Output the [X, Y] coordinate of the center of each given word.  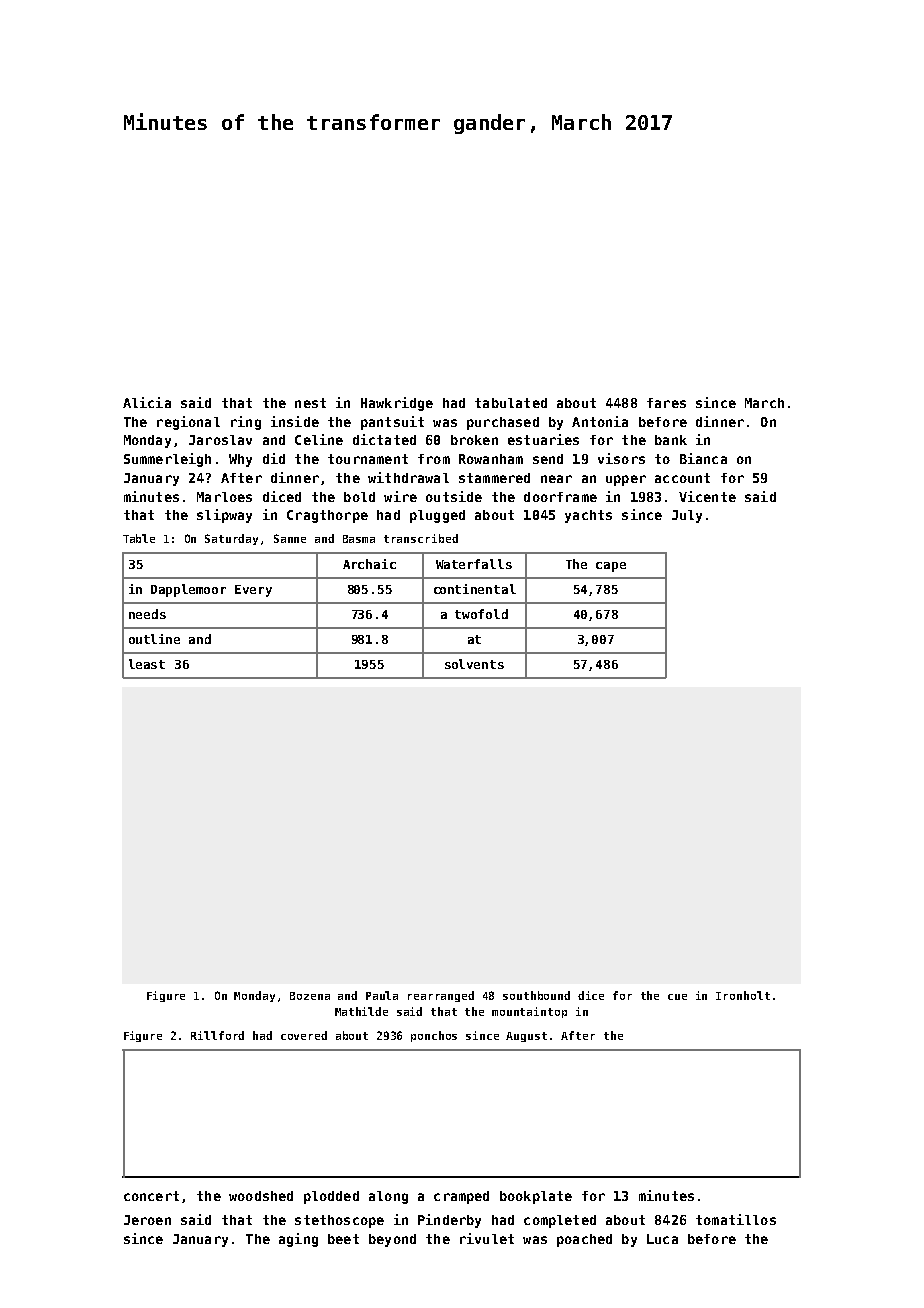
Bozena [310, 996]
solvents [474, 664]
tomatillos [736, 1219]
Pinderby [449, 1221]
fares [666, 403]
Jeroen [147, 1220]
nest [310, 403]
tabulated [511, 403]
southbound [536, 995]
